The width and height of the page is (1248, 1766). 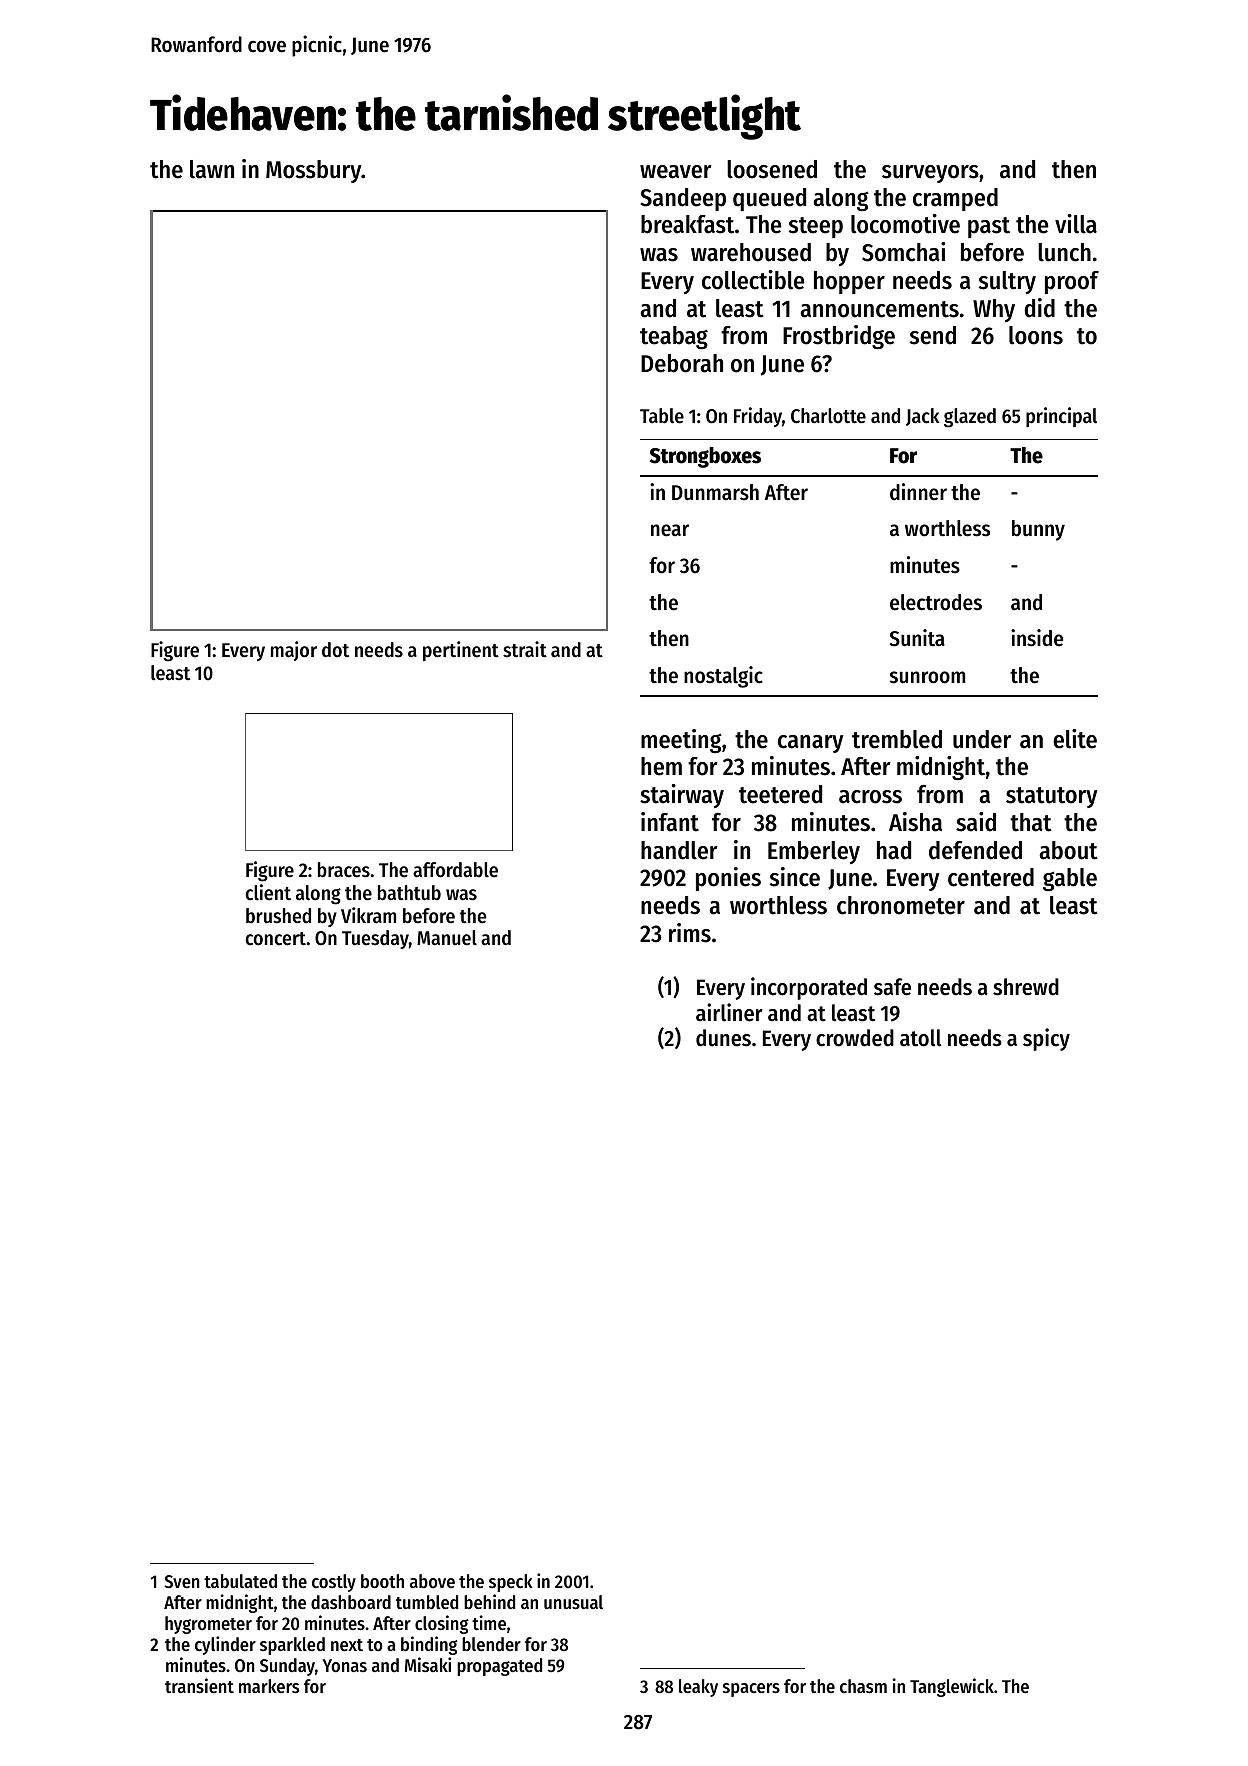 What do you see at coordinates (674, 337) in the page?
I see `teabag` at bounding box center [674, 337].
